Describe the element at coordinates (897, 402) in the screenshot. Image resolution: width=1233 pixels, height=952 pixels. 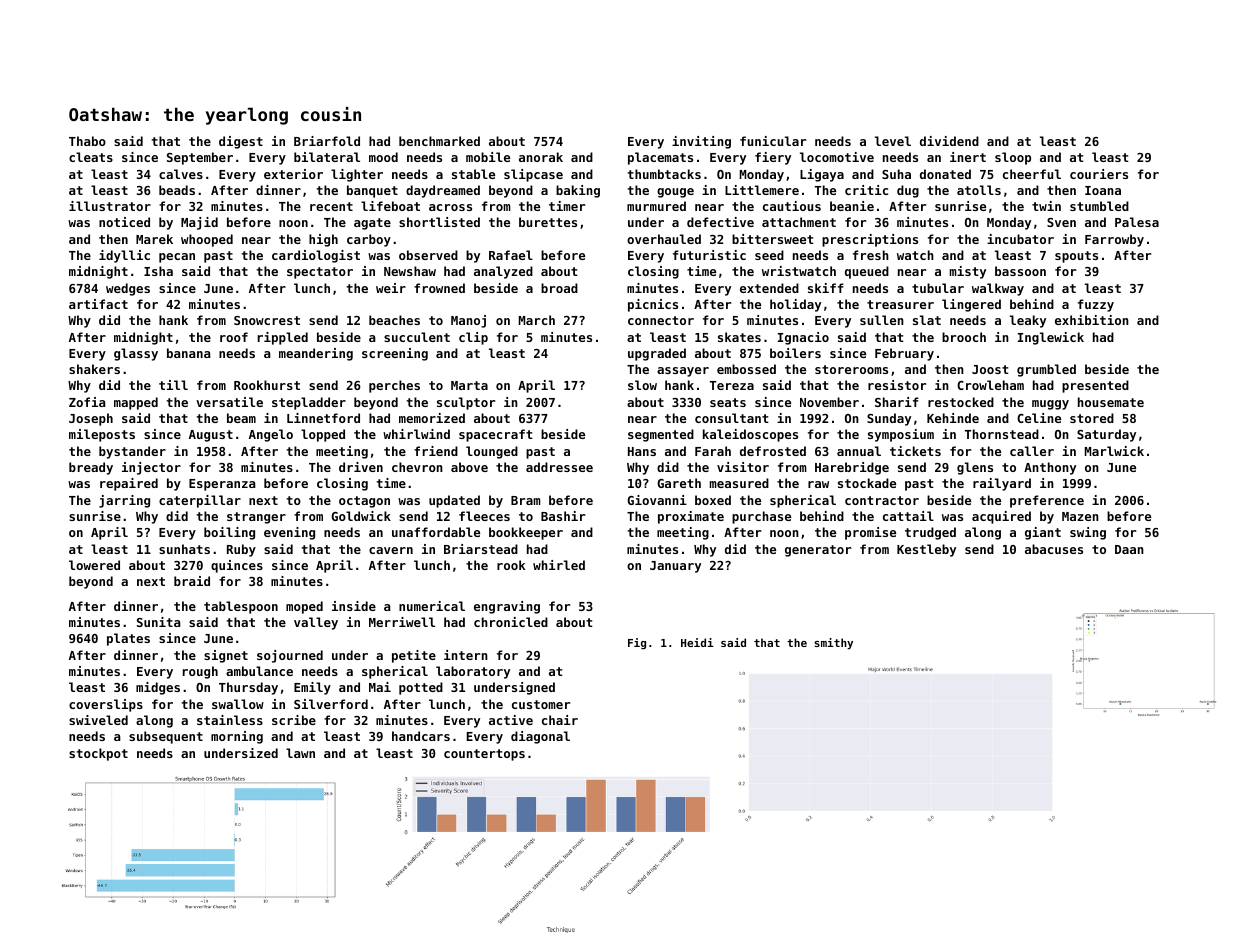
I see `Sharif` at that location.
